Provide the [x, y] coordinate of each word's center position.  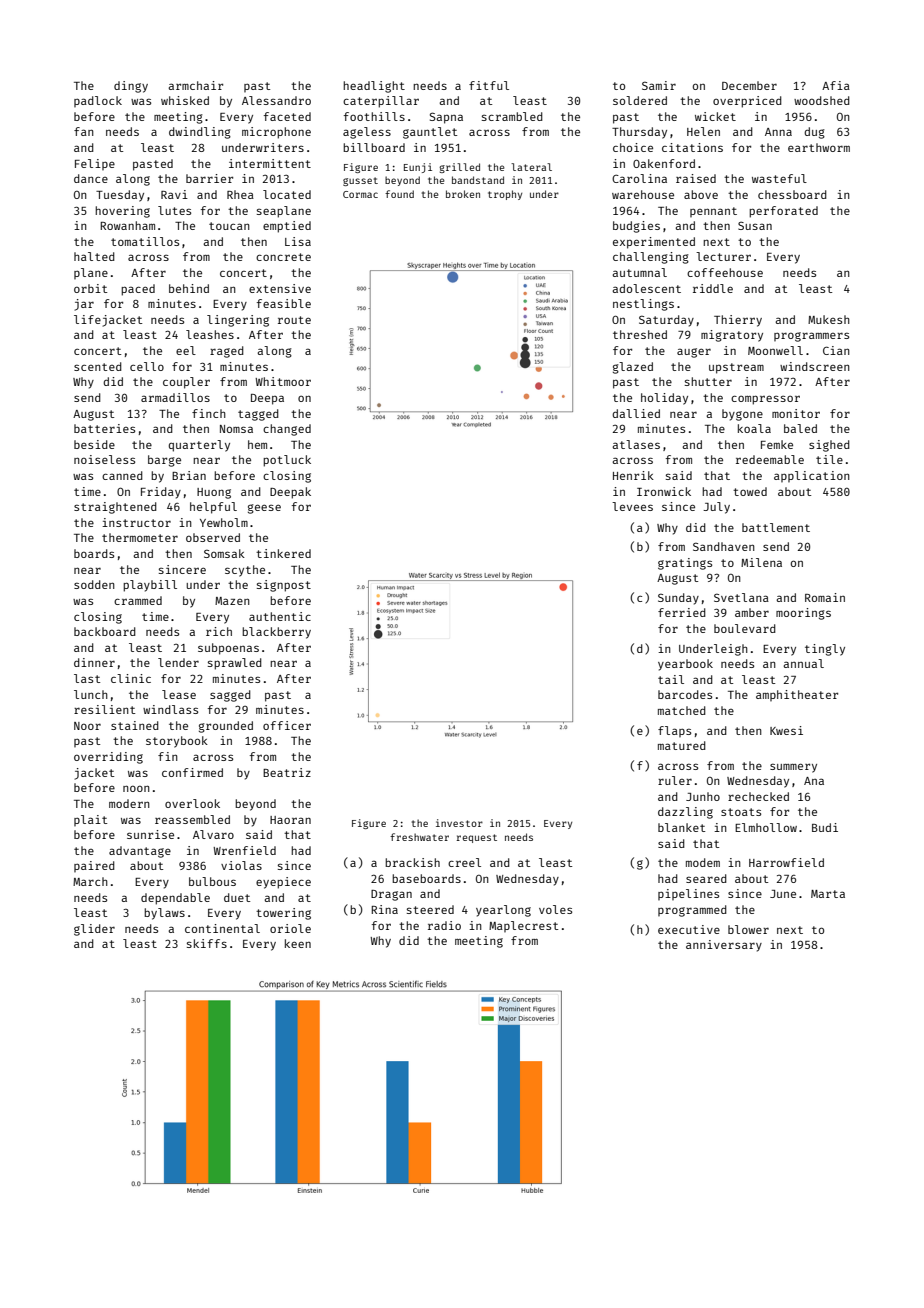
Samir [659, 85]
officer [287, 725]
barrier [209, 178]
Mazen [232, 601]
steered [430, 909]
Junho [703, 796]
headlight [374, 87]
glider [94, 930]
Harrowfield [786, 862]
